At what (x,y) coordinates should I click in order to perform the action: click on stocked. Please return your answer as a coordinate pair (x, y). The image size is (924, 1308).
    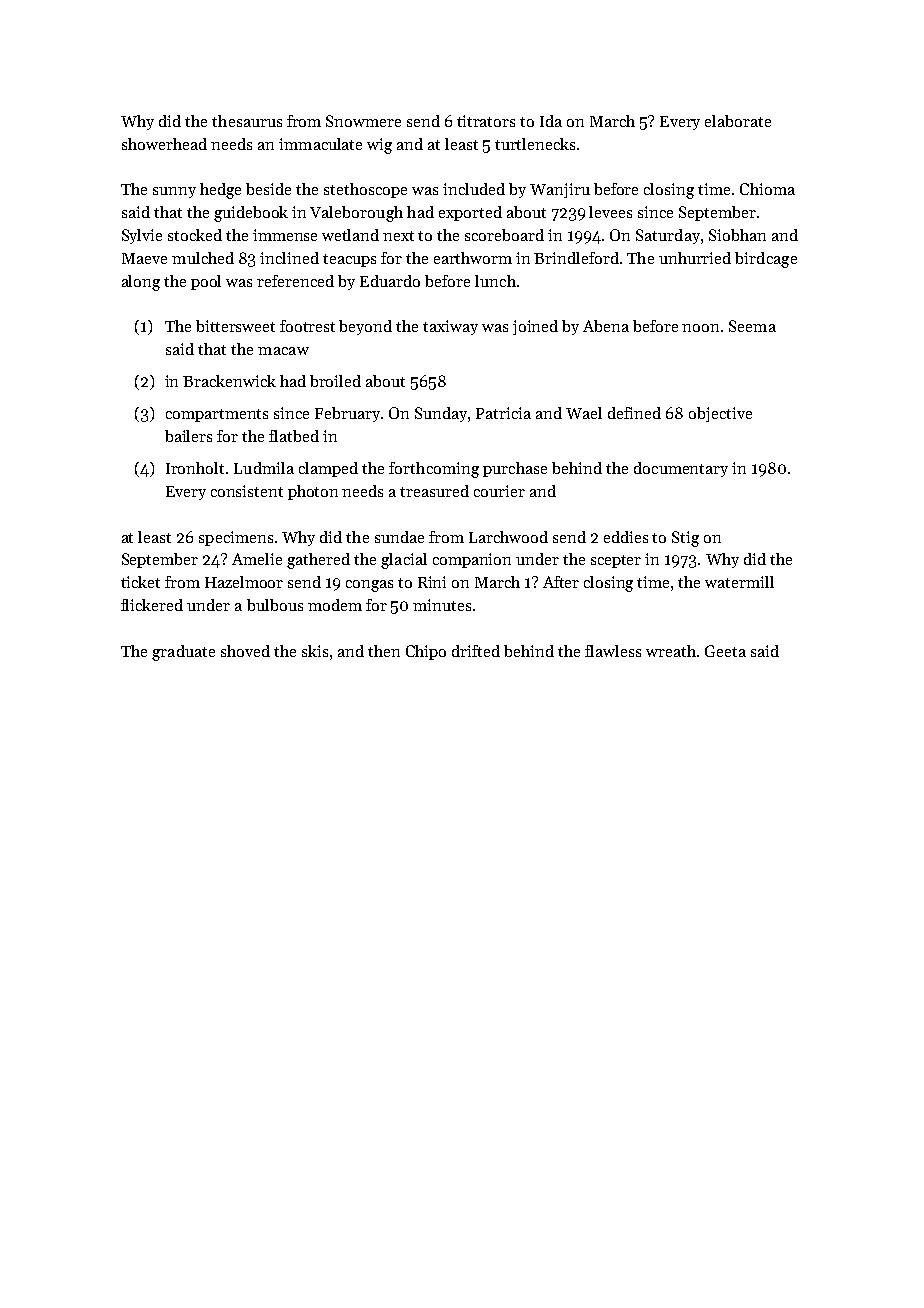
    Looking at the image, I should click on (195, 235).
